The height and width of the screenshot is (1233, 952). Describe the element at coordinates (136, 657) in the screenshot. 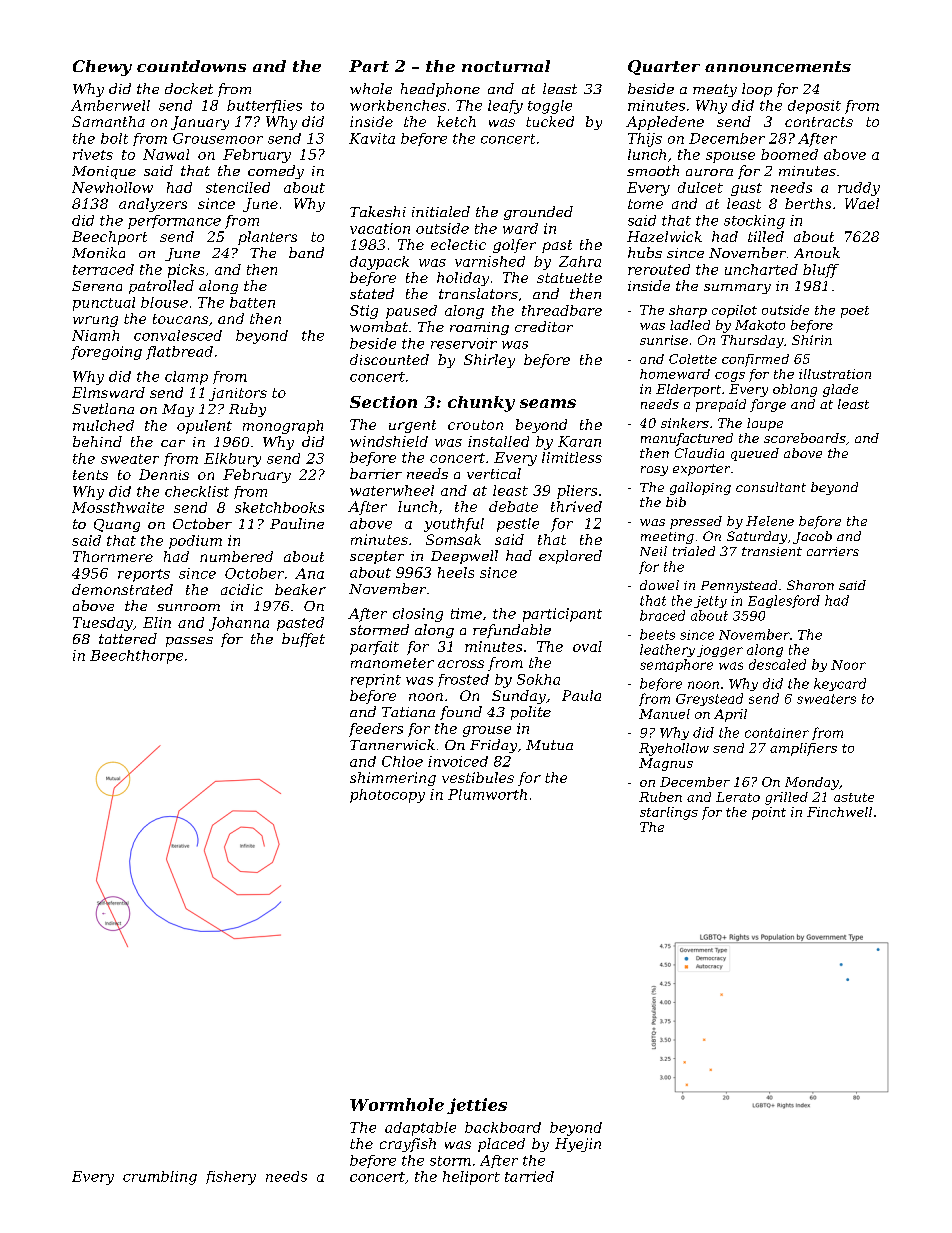

I see `Beechthorpe` at that location.
